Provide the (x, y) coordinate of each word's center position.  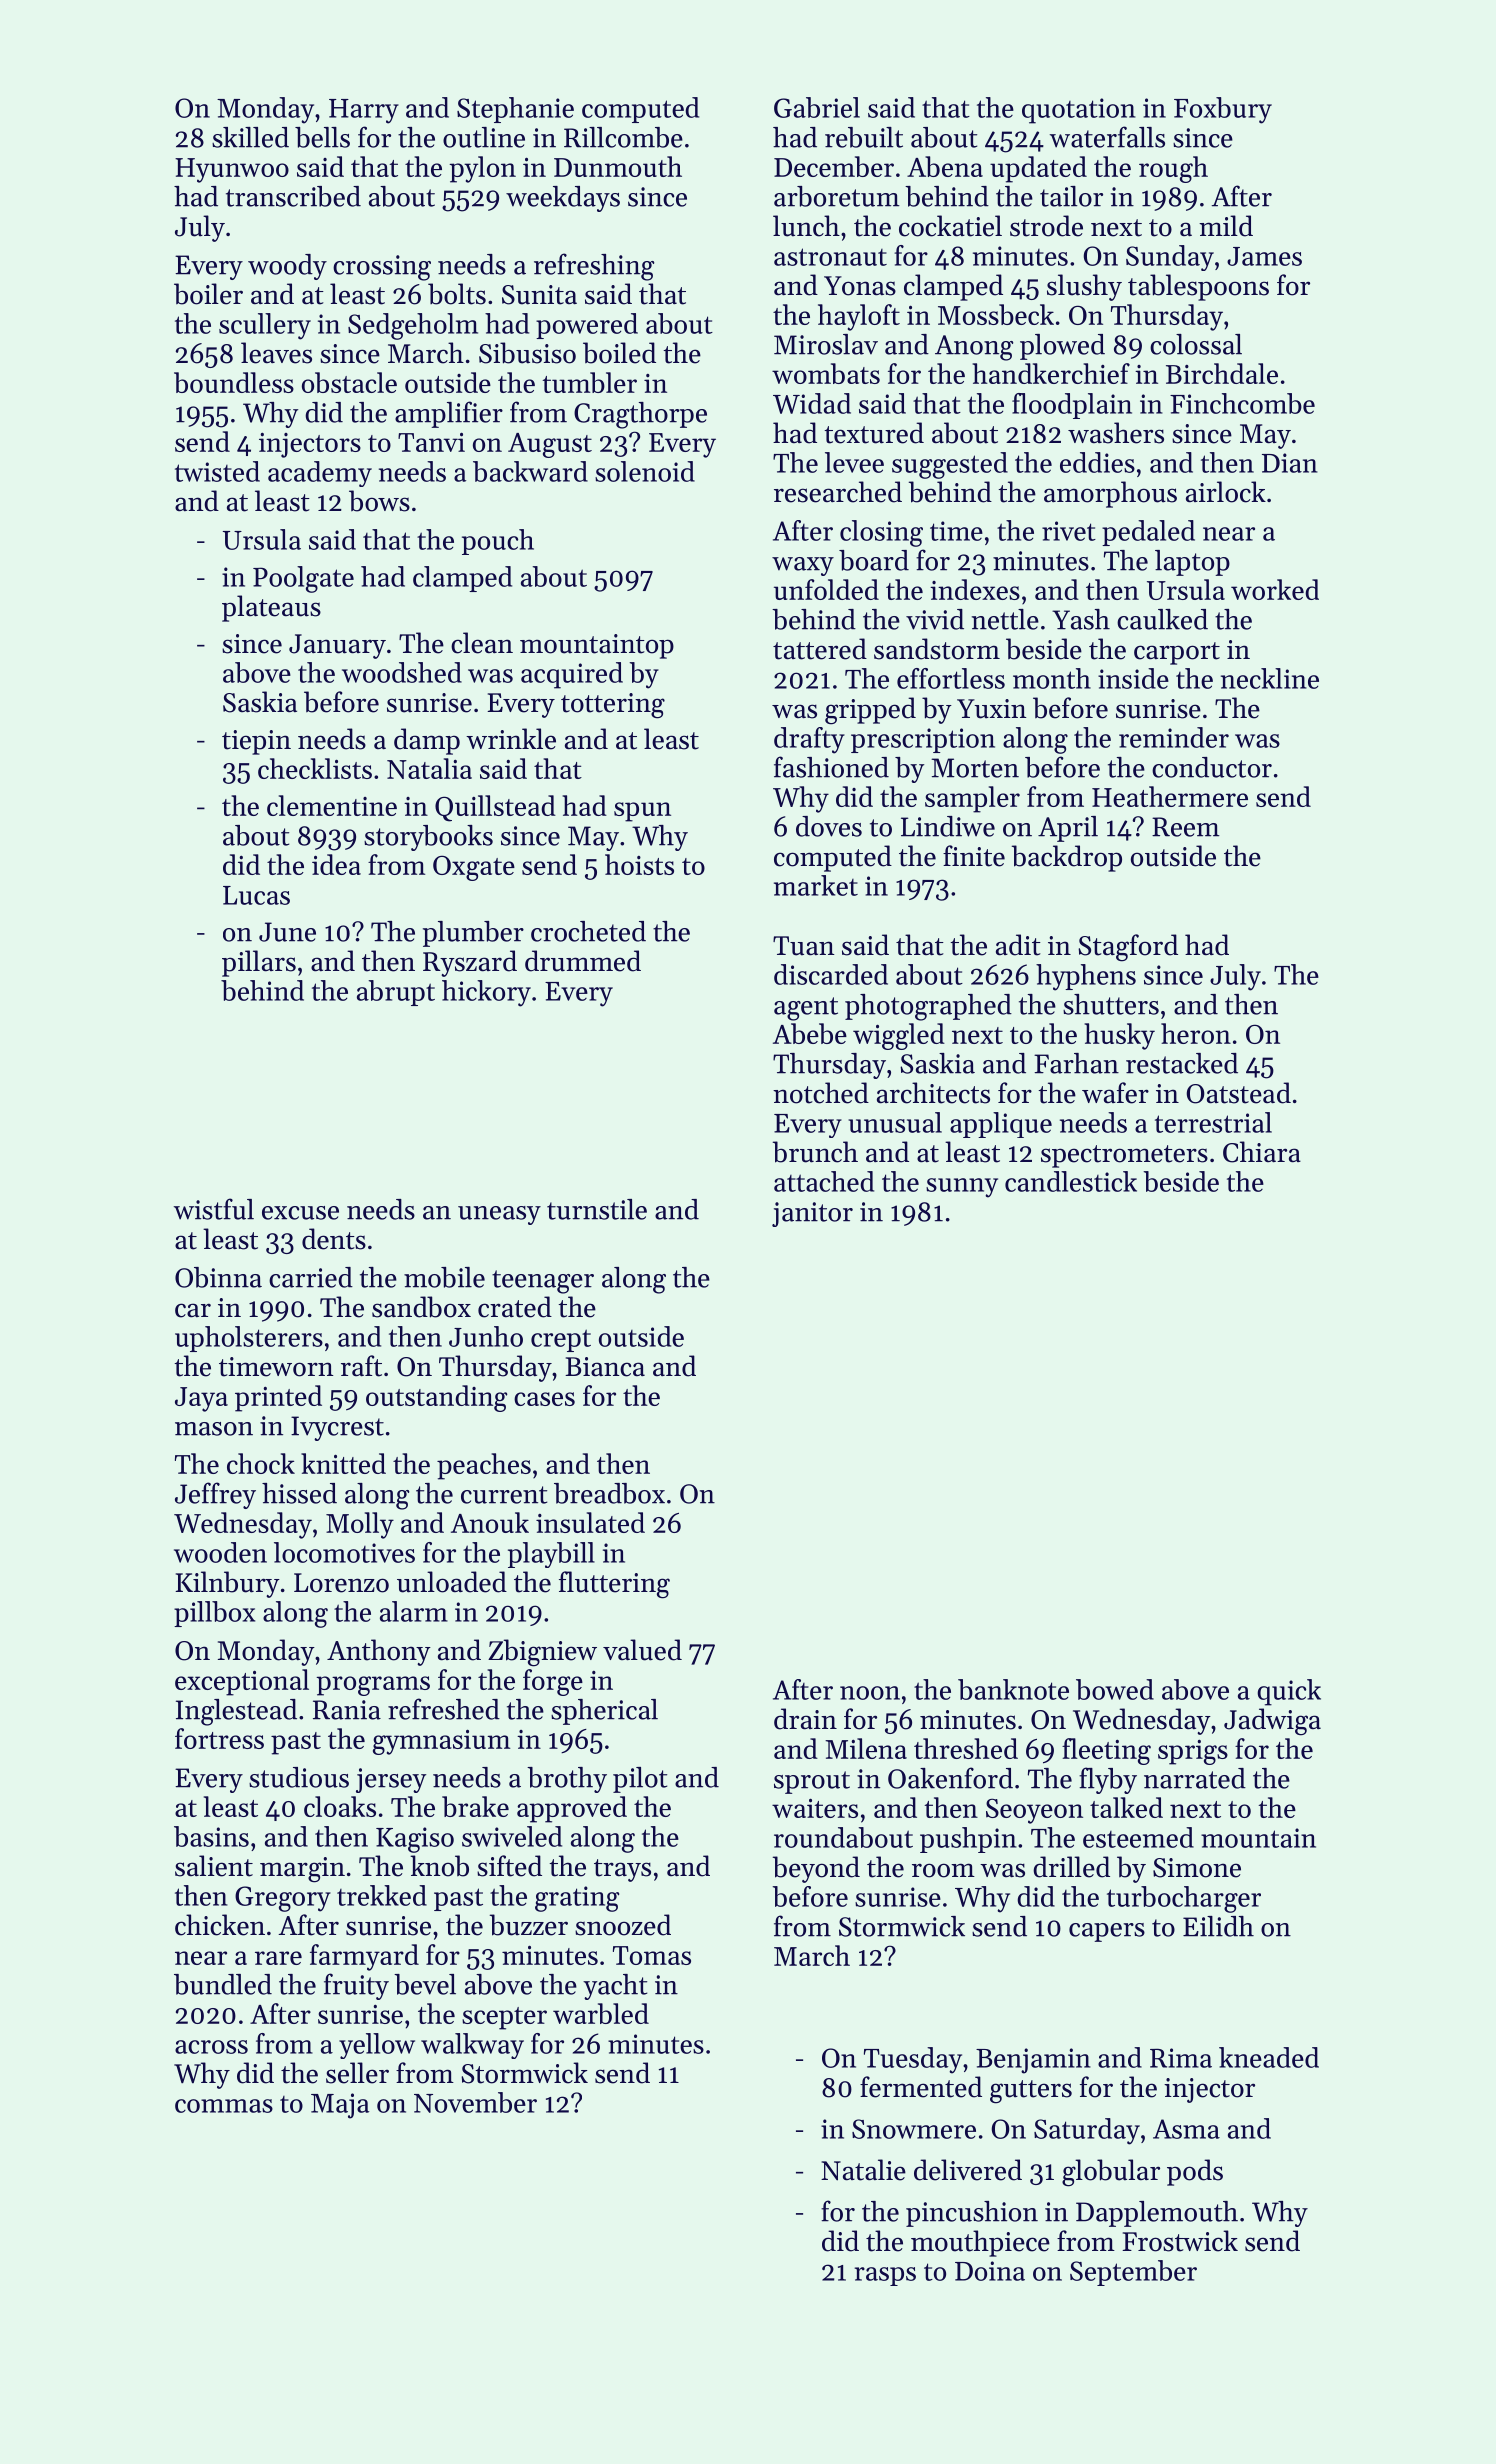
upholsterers (249, 1339)
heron (1196, 1033)
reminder (1174, 737)
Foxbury (1223, 110)
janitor (812, 1214)
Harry (364, 111)
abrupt (396, 993)
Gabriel (817, 107)
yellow (377, 2046)
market (816, 885)
